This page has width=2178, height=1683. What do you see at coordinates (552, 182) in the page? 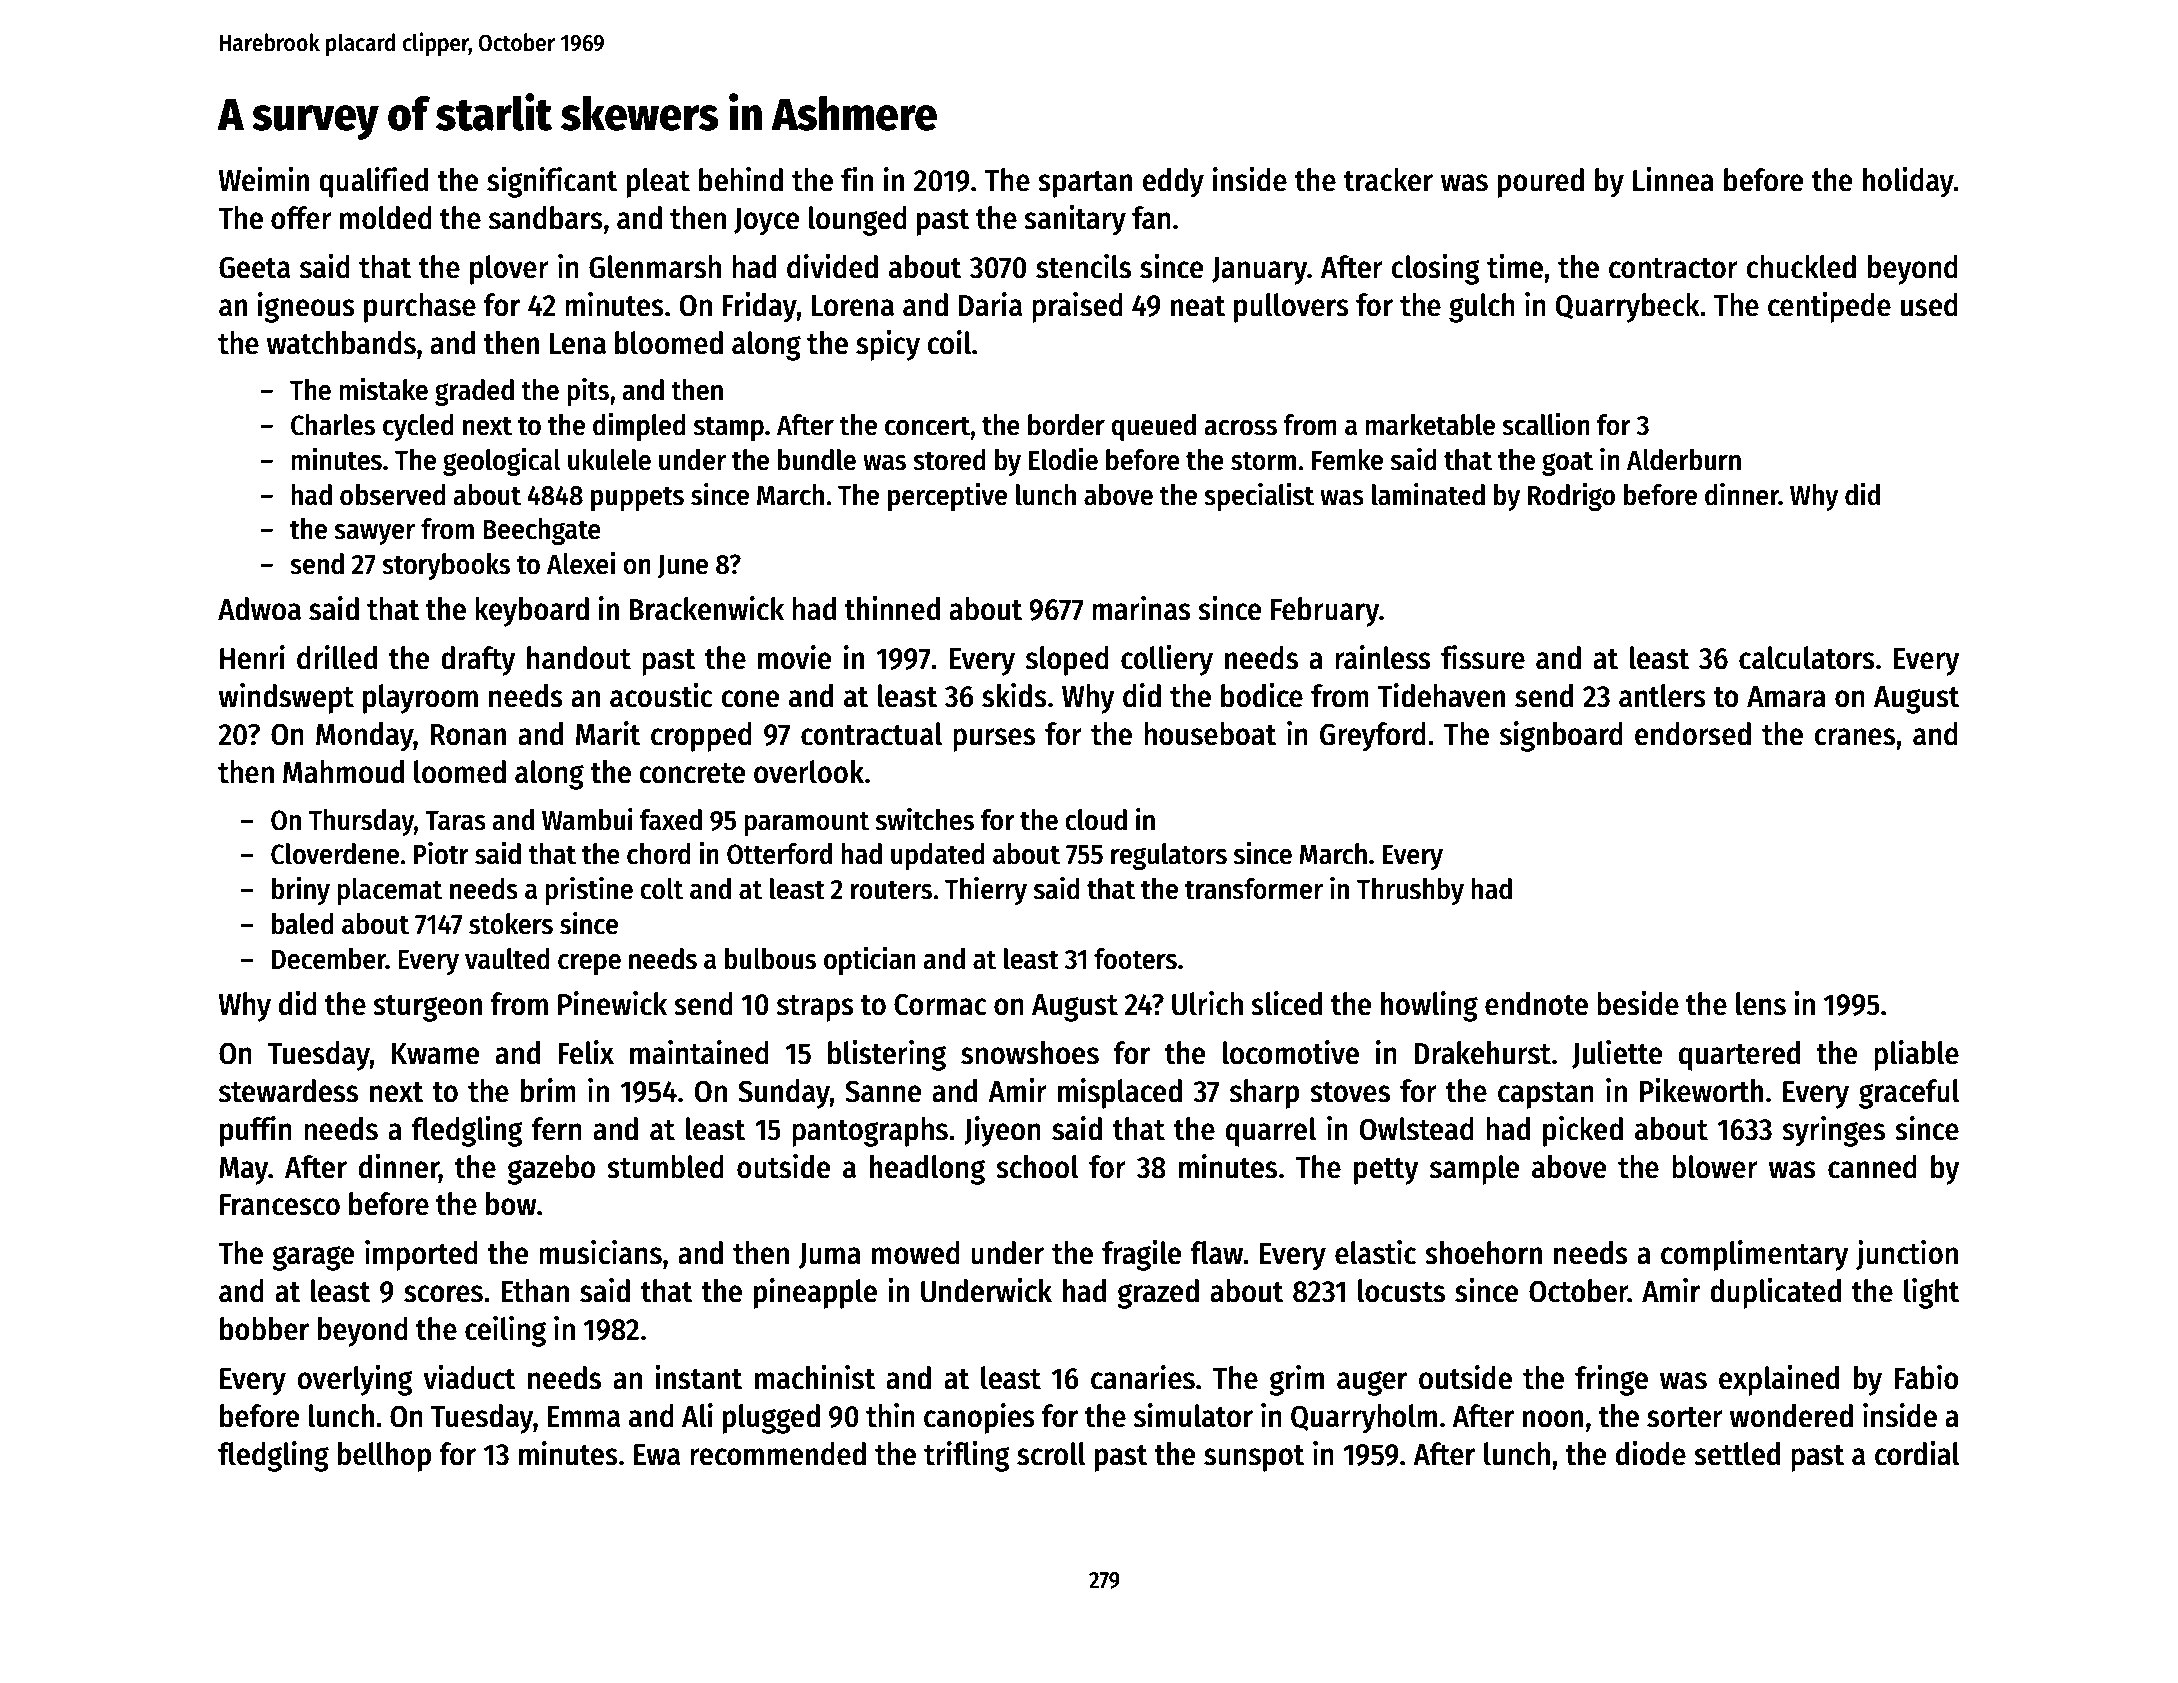
I see `significant` at bounding box center [552, 182].
